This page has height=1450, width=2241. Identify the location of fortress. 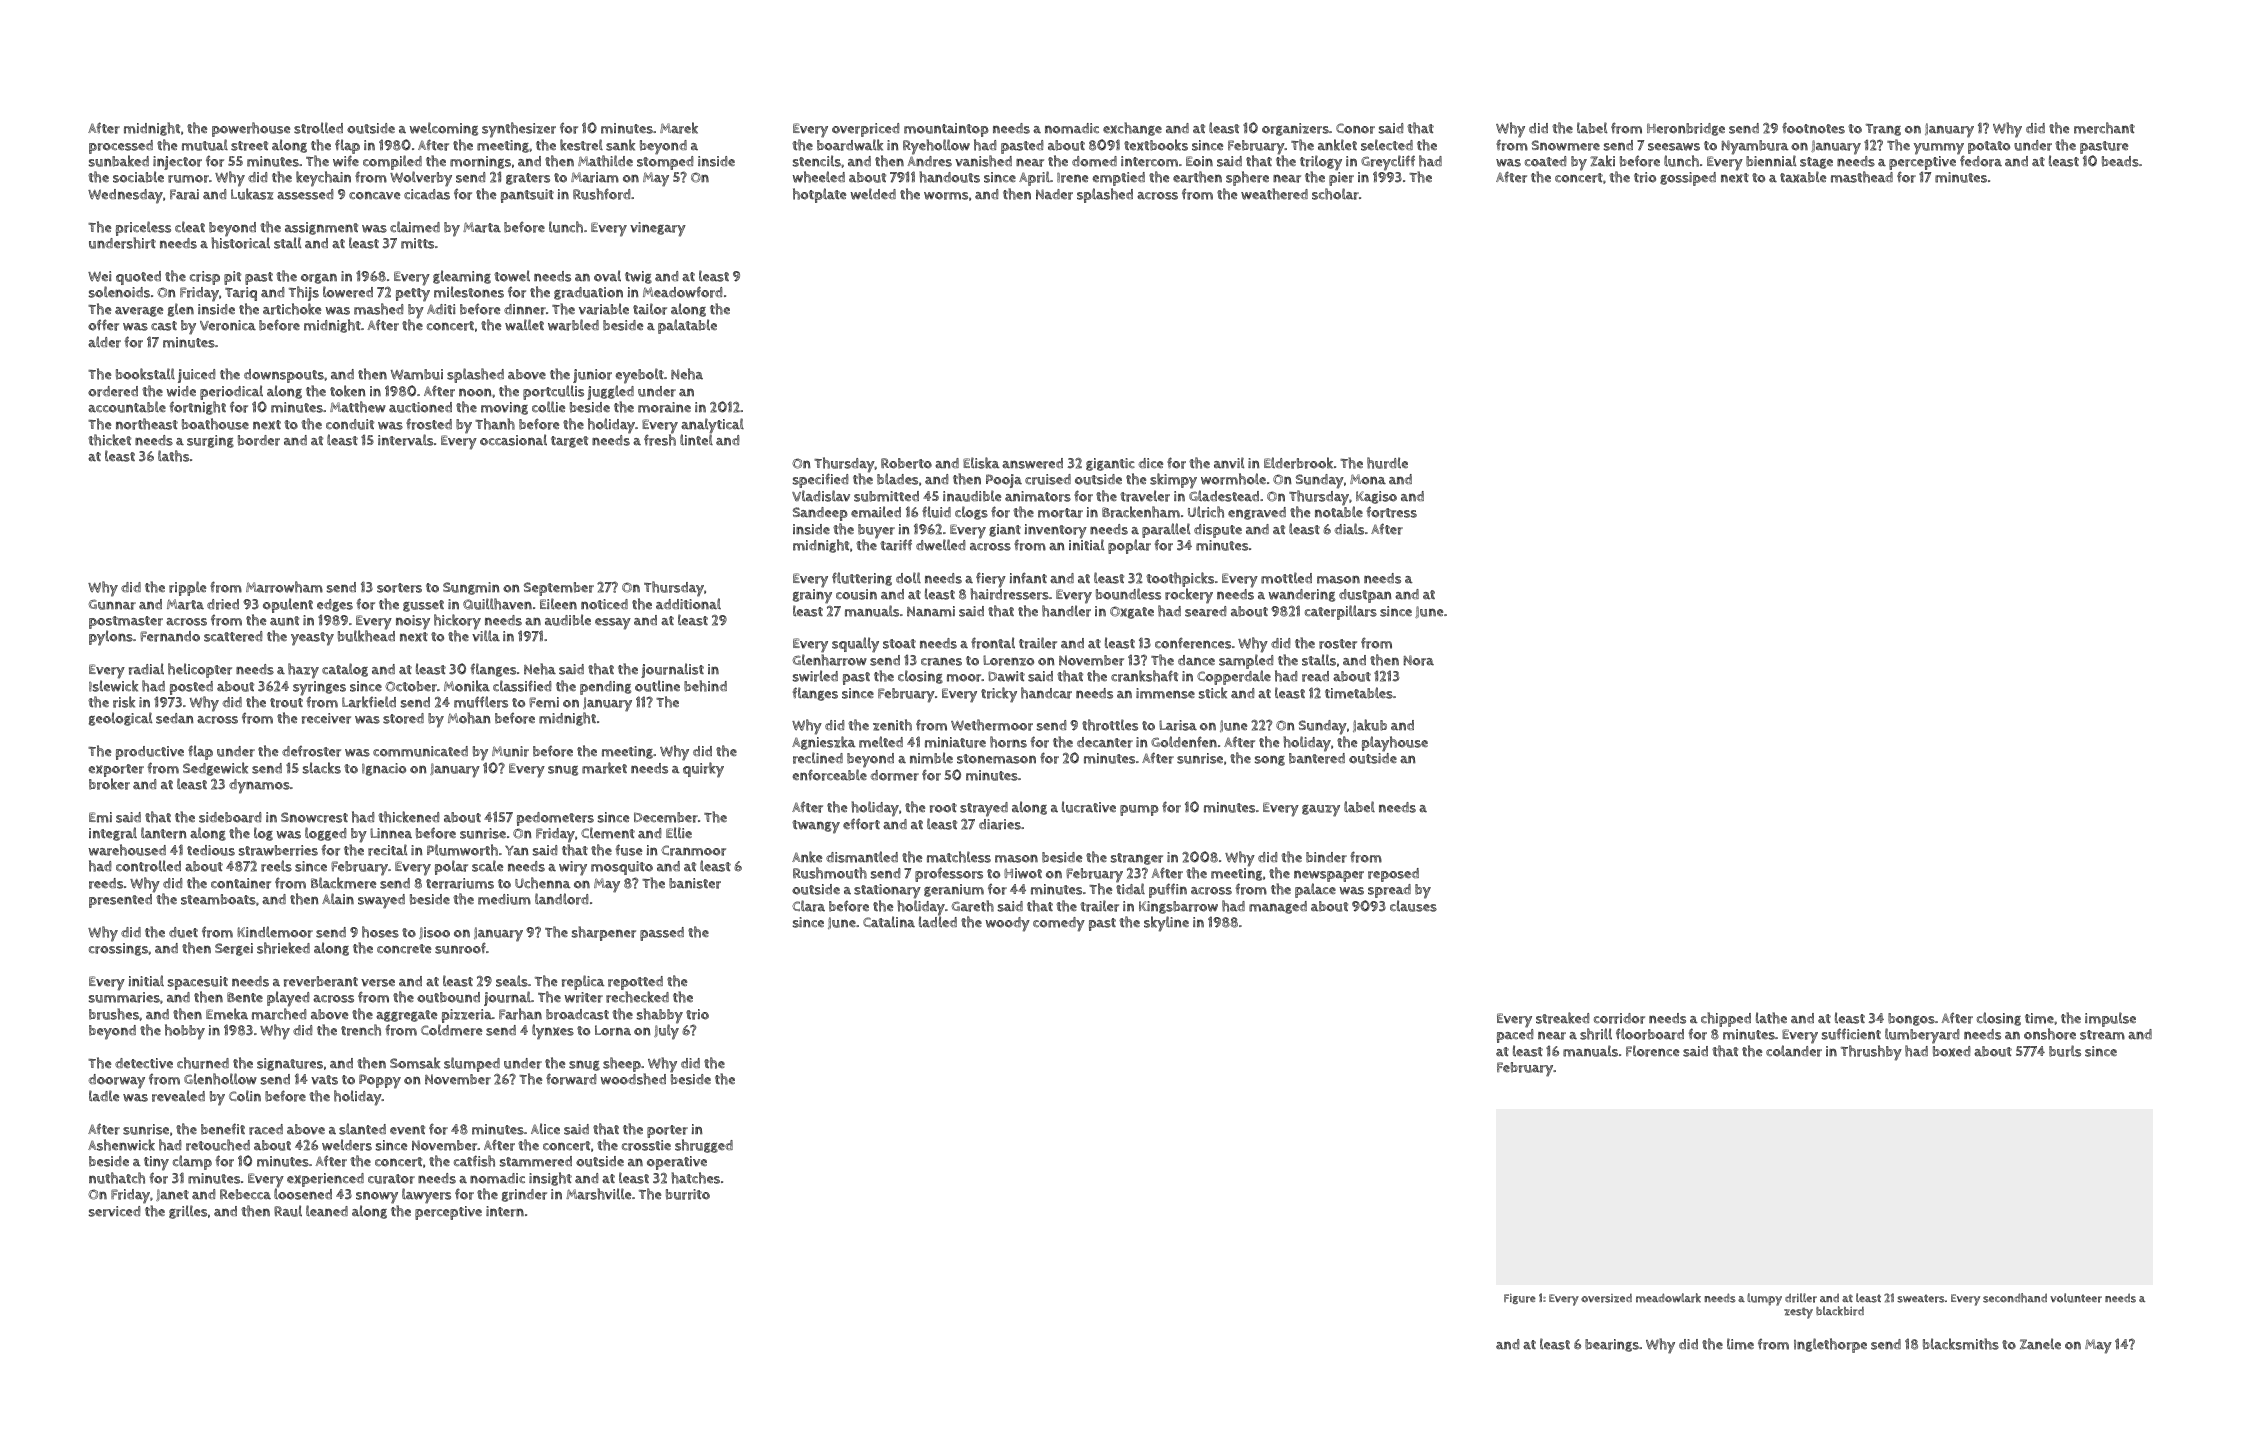
(1392, 512).
